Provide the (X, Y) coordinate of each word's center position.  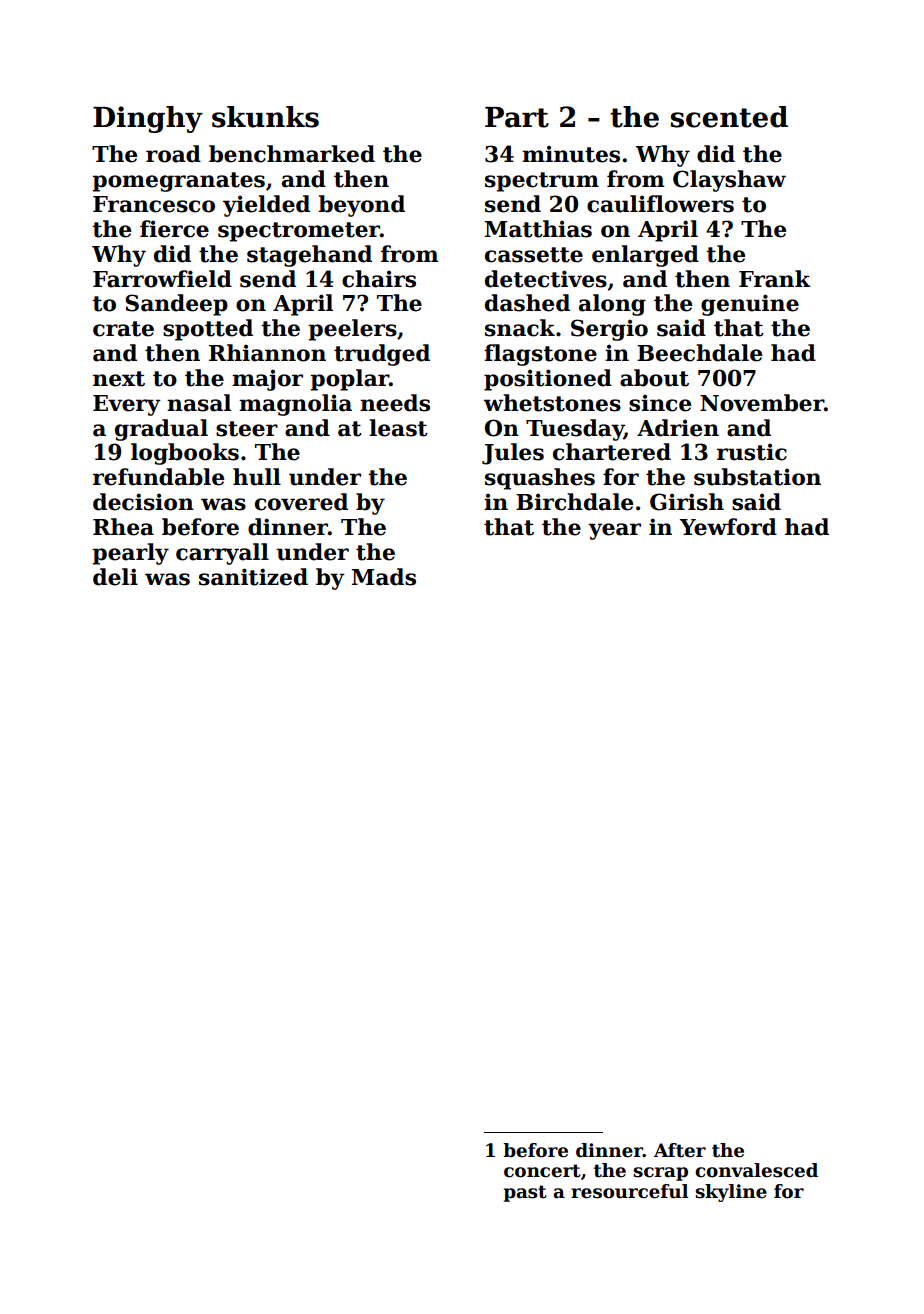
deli (115, 577)
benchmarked (292, 154)
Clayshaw (729, 181)
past (525, 1193)
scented (729, 117)
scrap (660, 1174)
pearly (130, 554)
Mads (384, 577)
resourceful (629, 1191)
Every (127, 405)
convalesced (756, 1170)
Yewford (728, 527)
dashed (527, 303)
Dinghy (148, 119)
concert (542, 1171)
